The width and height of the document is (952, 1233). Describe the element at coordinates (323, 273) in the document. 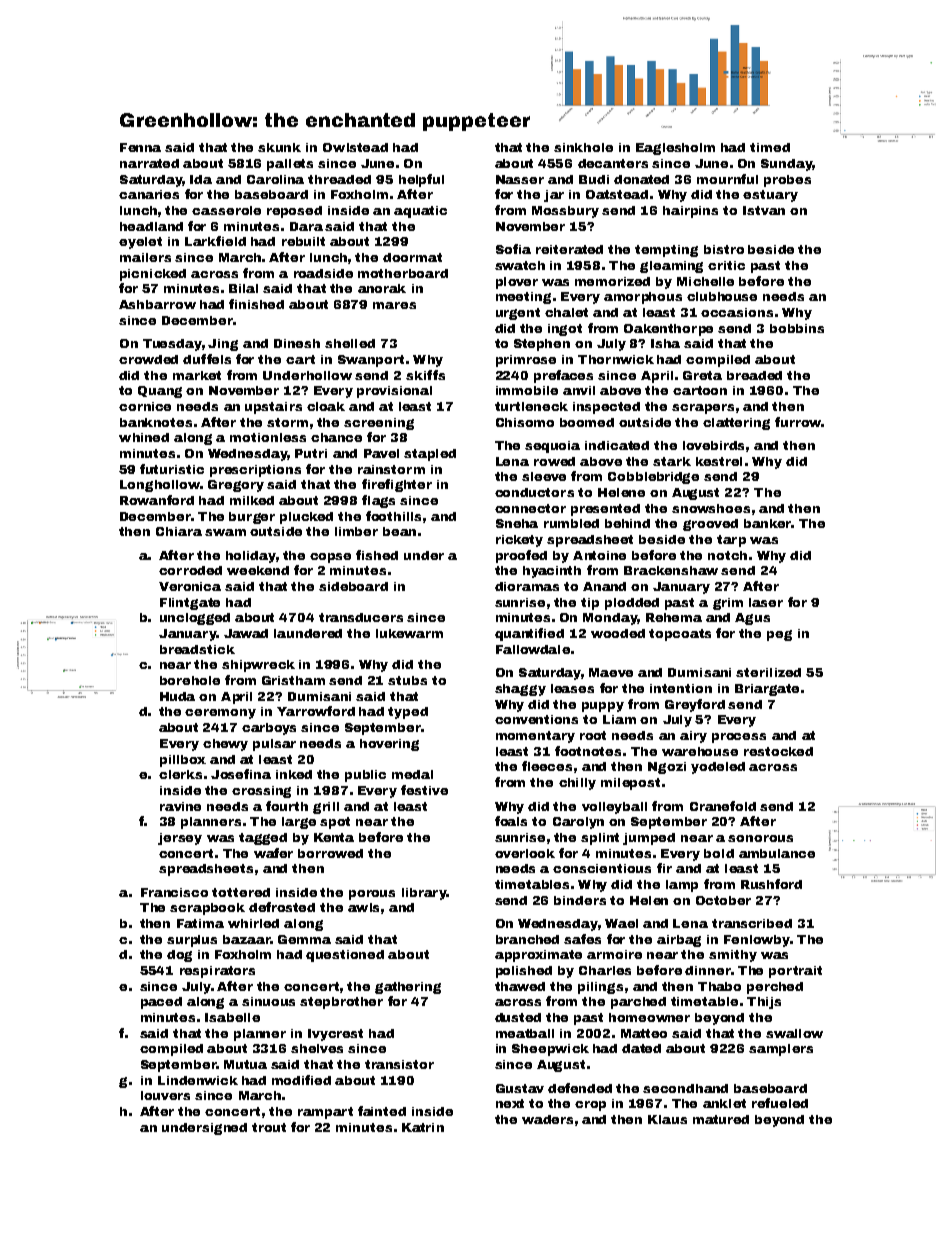

I see `roadside` at that location.
